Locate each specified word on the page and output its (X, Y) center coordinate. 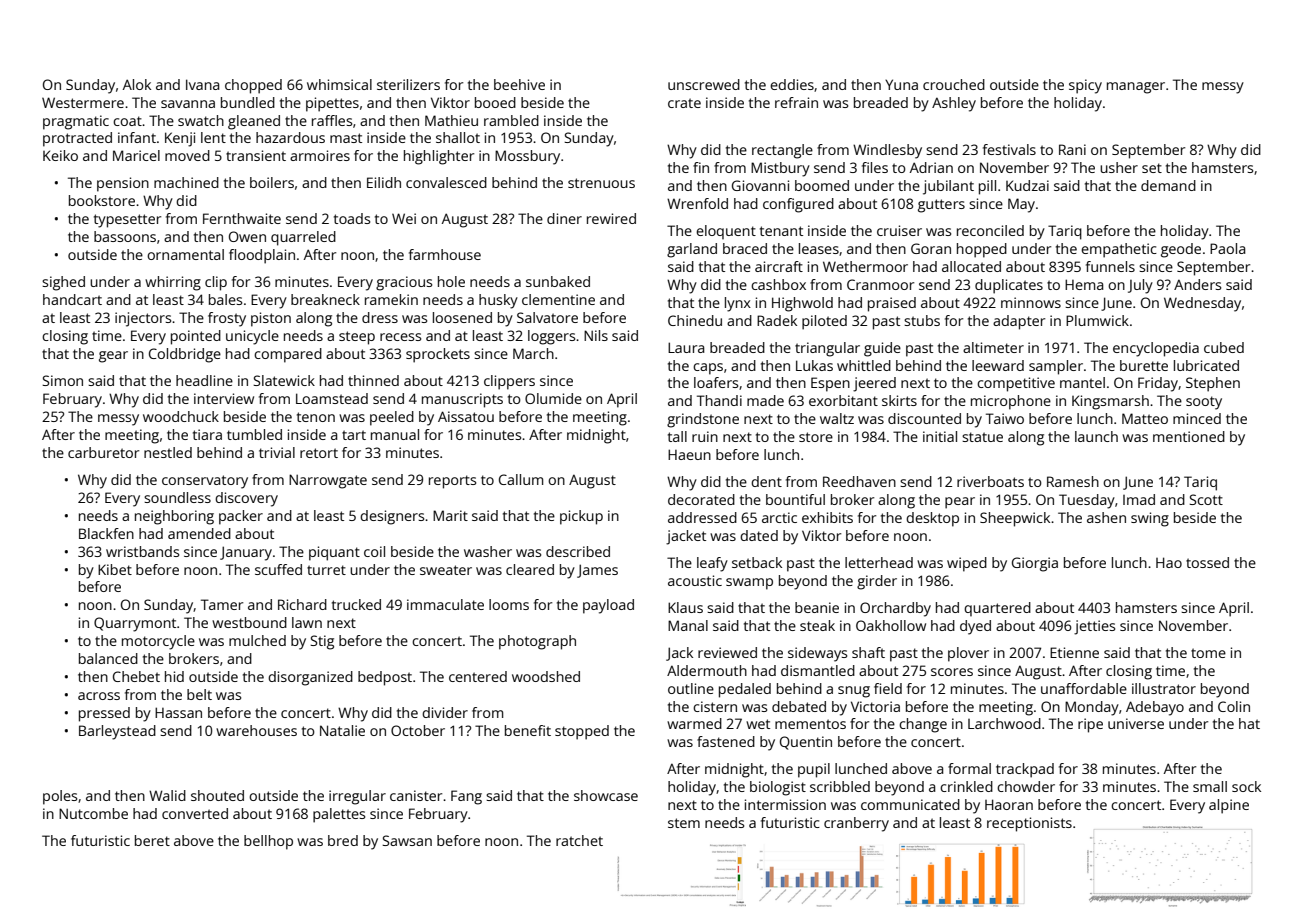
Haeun (689, 454)
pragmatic (76, 122)
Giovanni (760, 185)
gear (113, 357)
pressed (104, 714)
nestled (168, 452)
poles (60, 797)
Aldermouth (707, 670)
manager (1136, 88)
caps (708, 369)
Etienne (1074, 652)
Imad (1139, 499)
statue (982, 437)
